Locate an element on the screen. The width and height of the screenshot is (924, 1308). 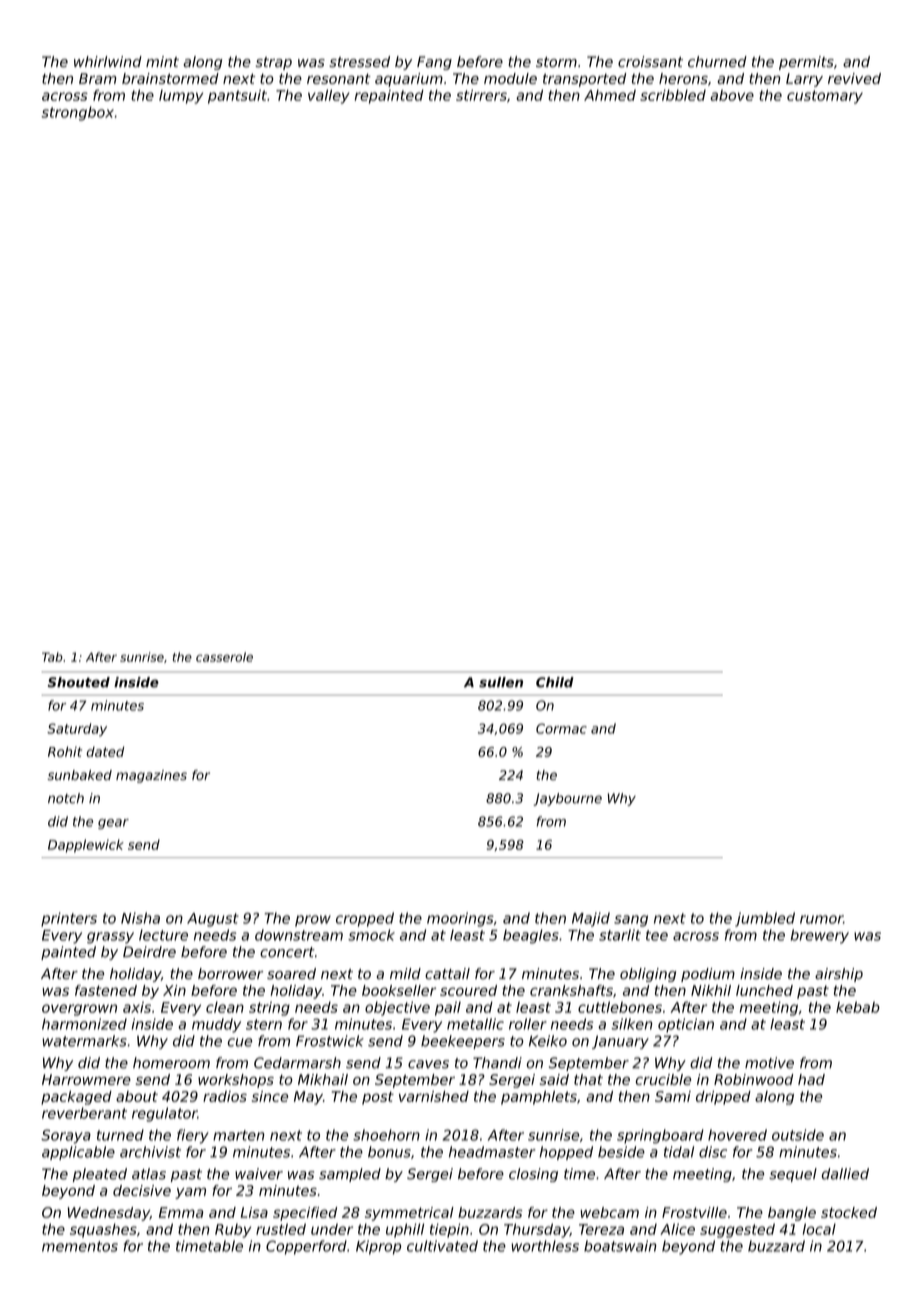
Child is located at coordinates (555, 682).
